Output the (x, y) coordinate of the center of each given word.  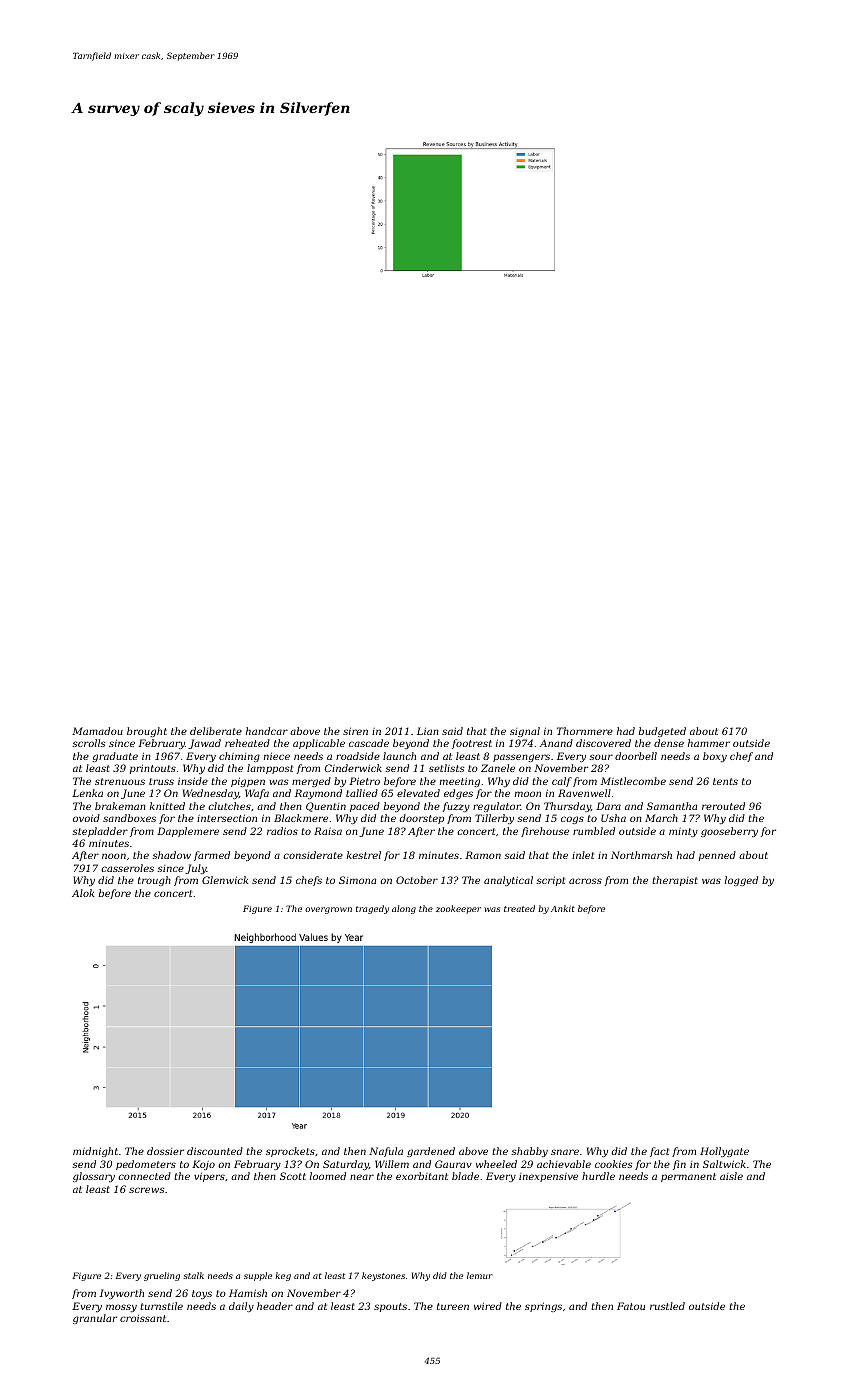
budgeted (662, 732)
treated (519, 908)
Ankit (563, 908)
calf (562, 782)
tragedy (372, 909)
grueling (162, 1276)
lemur (480, 1275)
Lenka (87, 793)
